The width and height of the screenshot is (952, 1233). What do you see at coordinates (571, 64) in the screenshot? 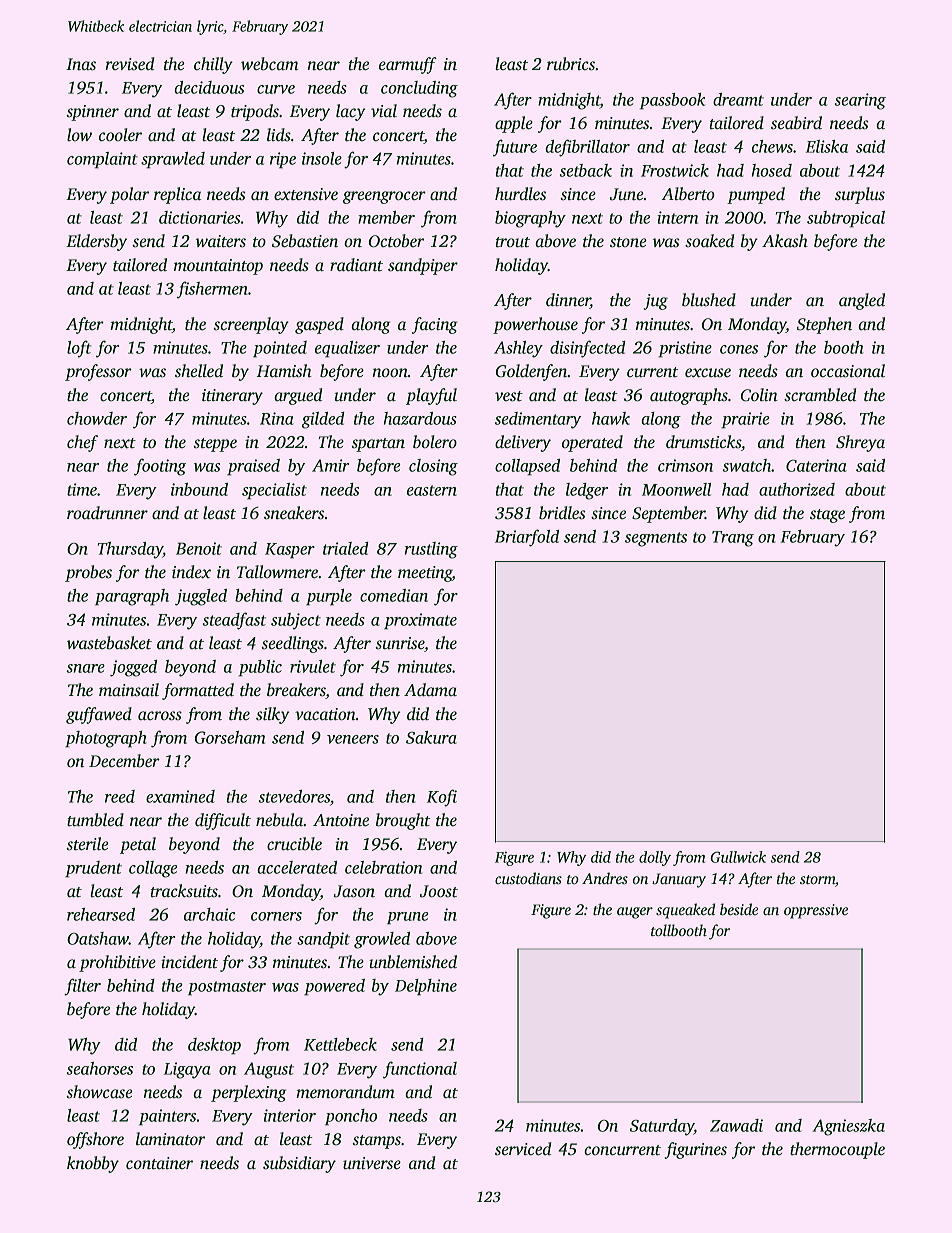
I see `rubrics` at bounding box center [571, 64].
